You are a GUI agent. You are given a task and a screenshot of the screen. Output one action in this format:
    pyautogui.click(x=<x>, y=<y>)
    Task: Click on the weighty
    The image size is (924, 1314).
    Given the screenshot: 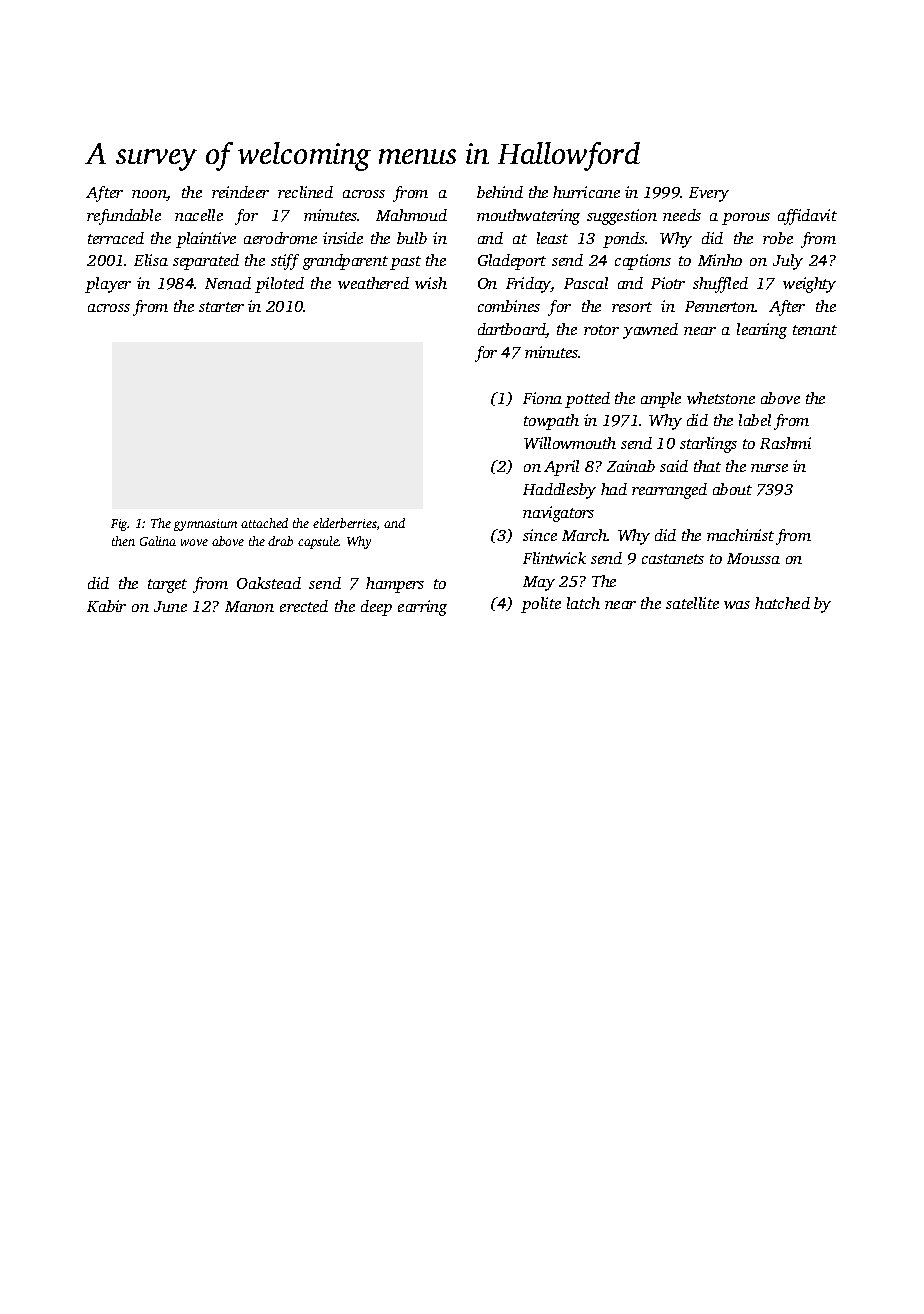 What is the action you would take?
    pyautogui.click(x=809, y=285)
